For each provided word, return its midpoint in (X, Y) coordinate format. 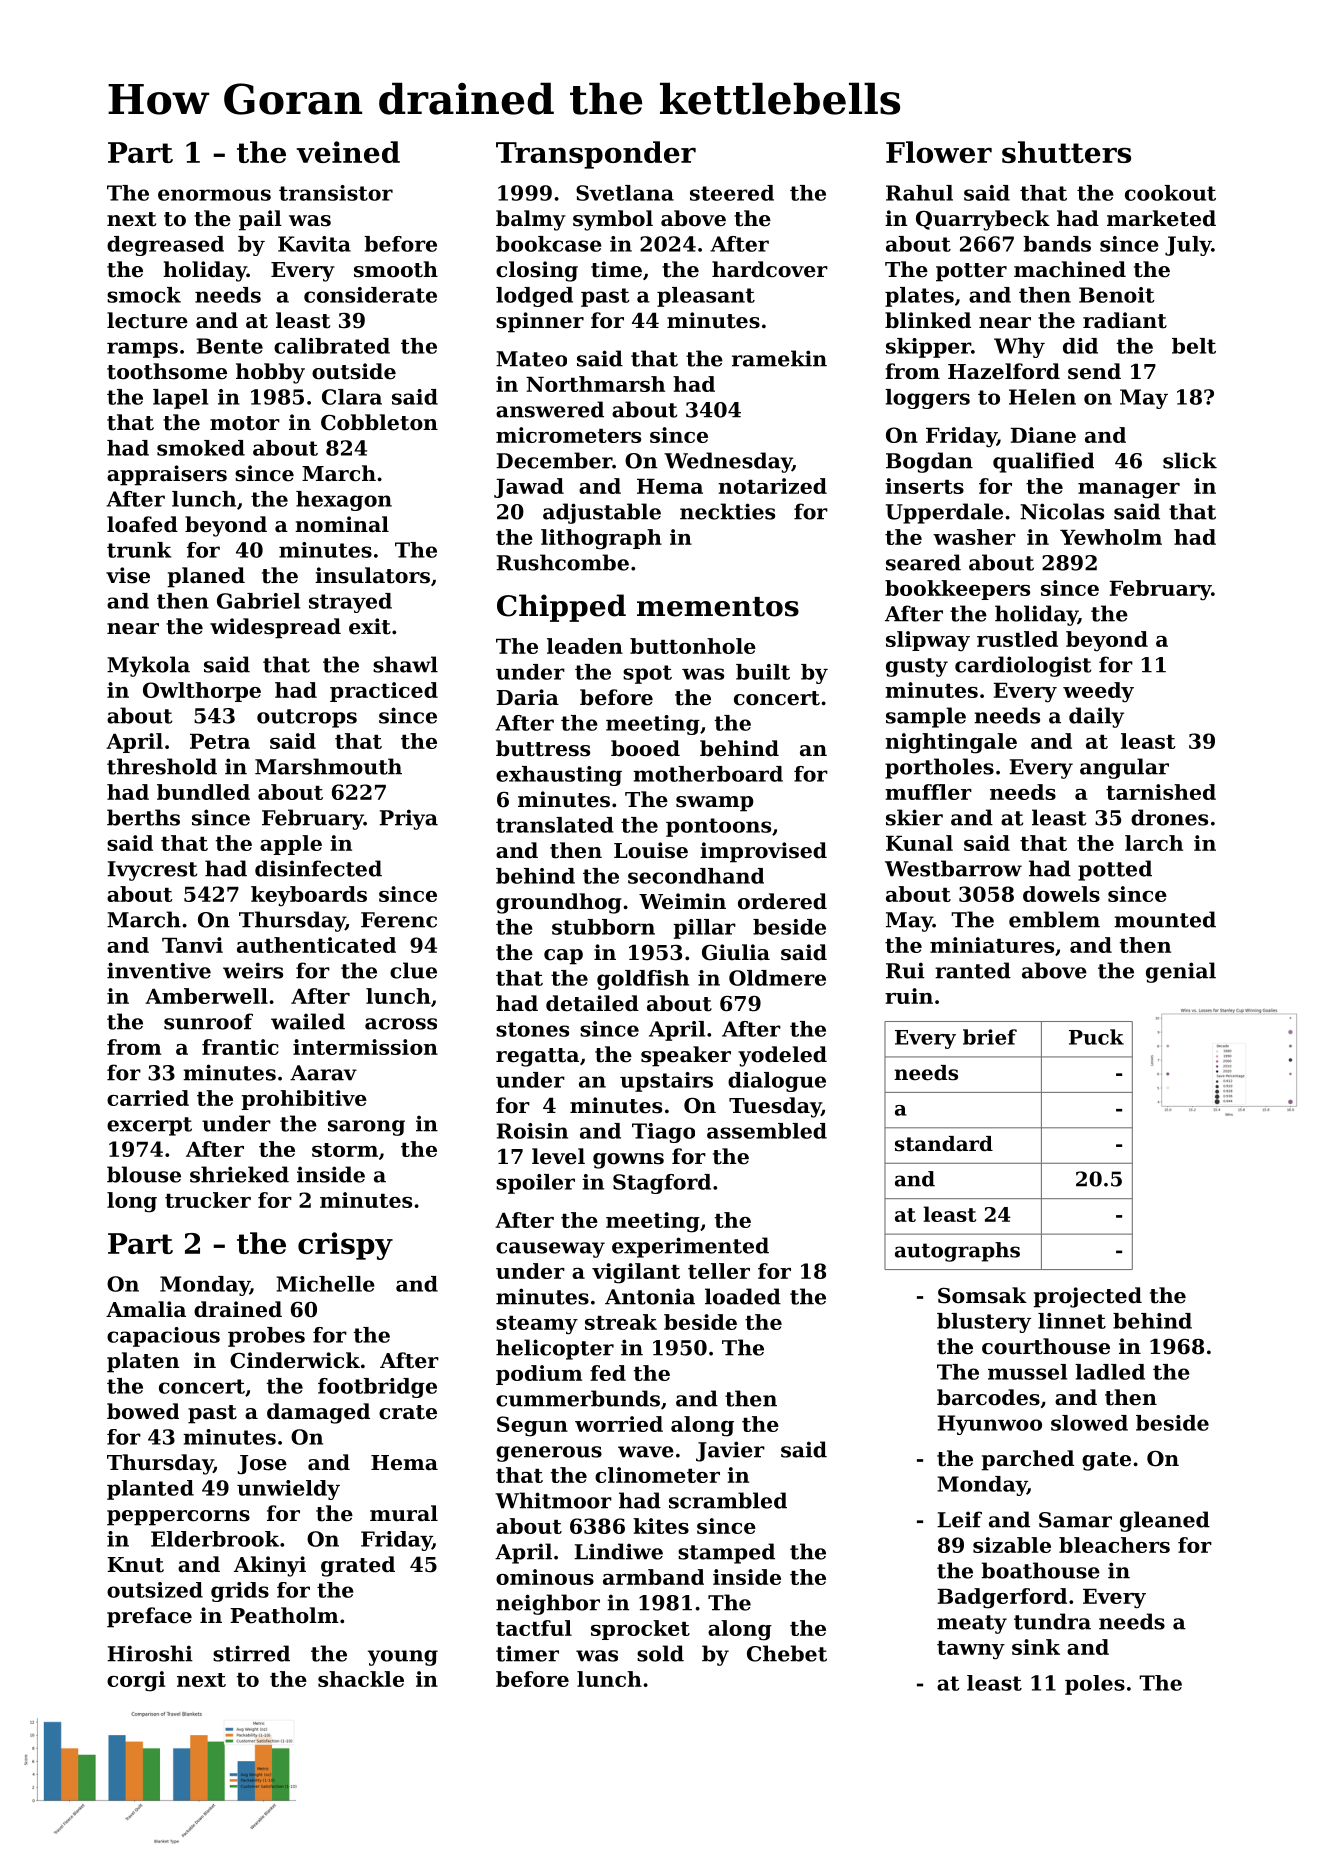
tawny (971, 1650)
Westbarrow (953, 868)
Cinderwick (295, 1360)
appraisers (167, 475)
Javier (730, 1451)
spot (647, 674)
